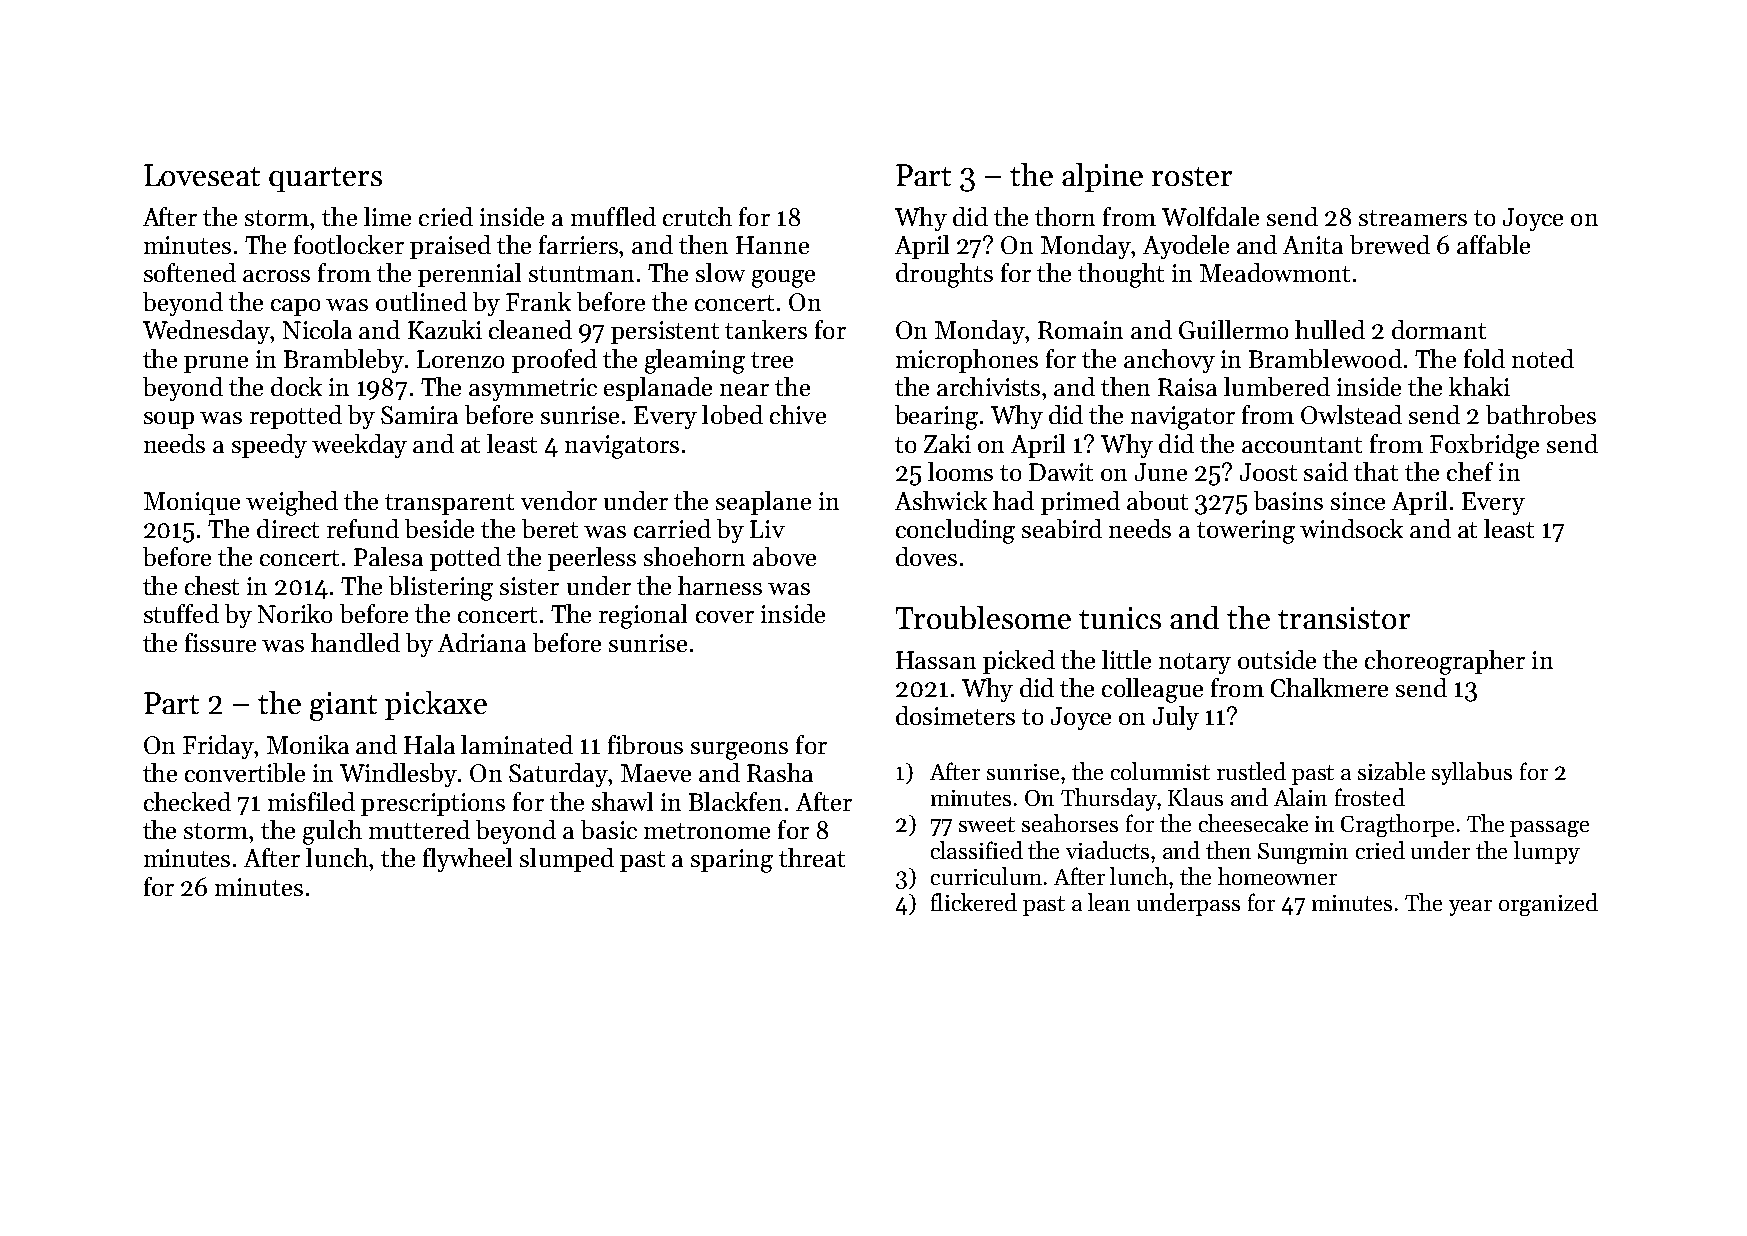  What do you see at coordinates (421, 301) in the image?
I see `outlined` at bounding box center [421, 301].
